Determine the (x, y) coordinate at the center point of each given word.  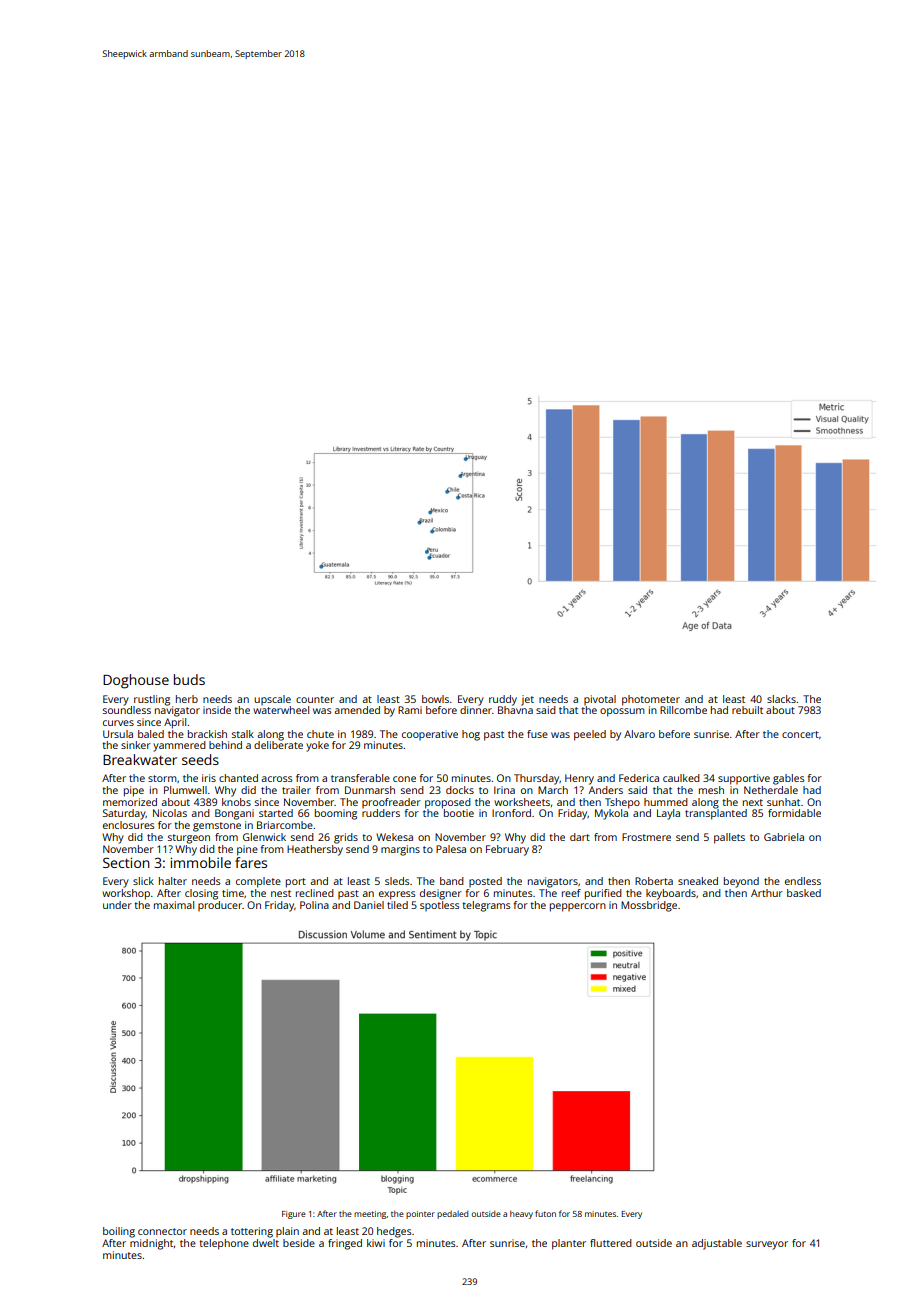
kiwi (376, 1243)
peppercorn (578, 907)
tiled (397, 905)
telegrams (486, 906)
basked (804, 893)
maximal (174, 905)
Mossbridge (649, 906)
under (117, 905)
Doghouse (136, 681)
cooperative (430, 735)
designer (441, 894)
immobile (200, 862)
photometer (651, 700)
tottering (252, 1232)
